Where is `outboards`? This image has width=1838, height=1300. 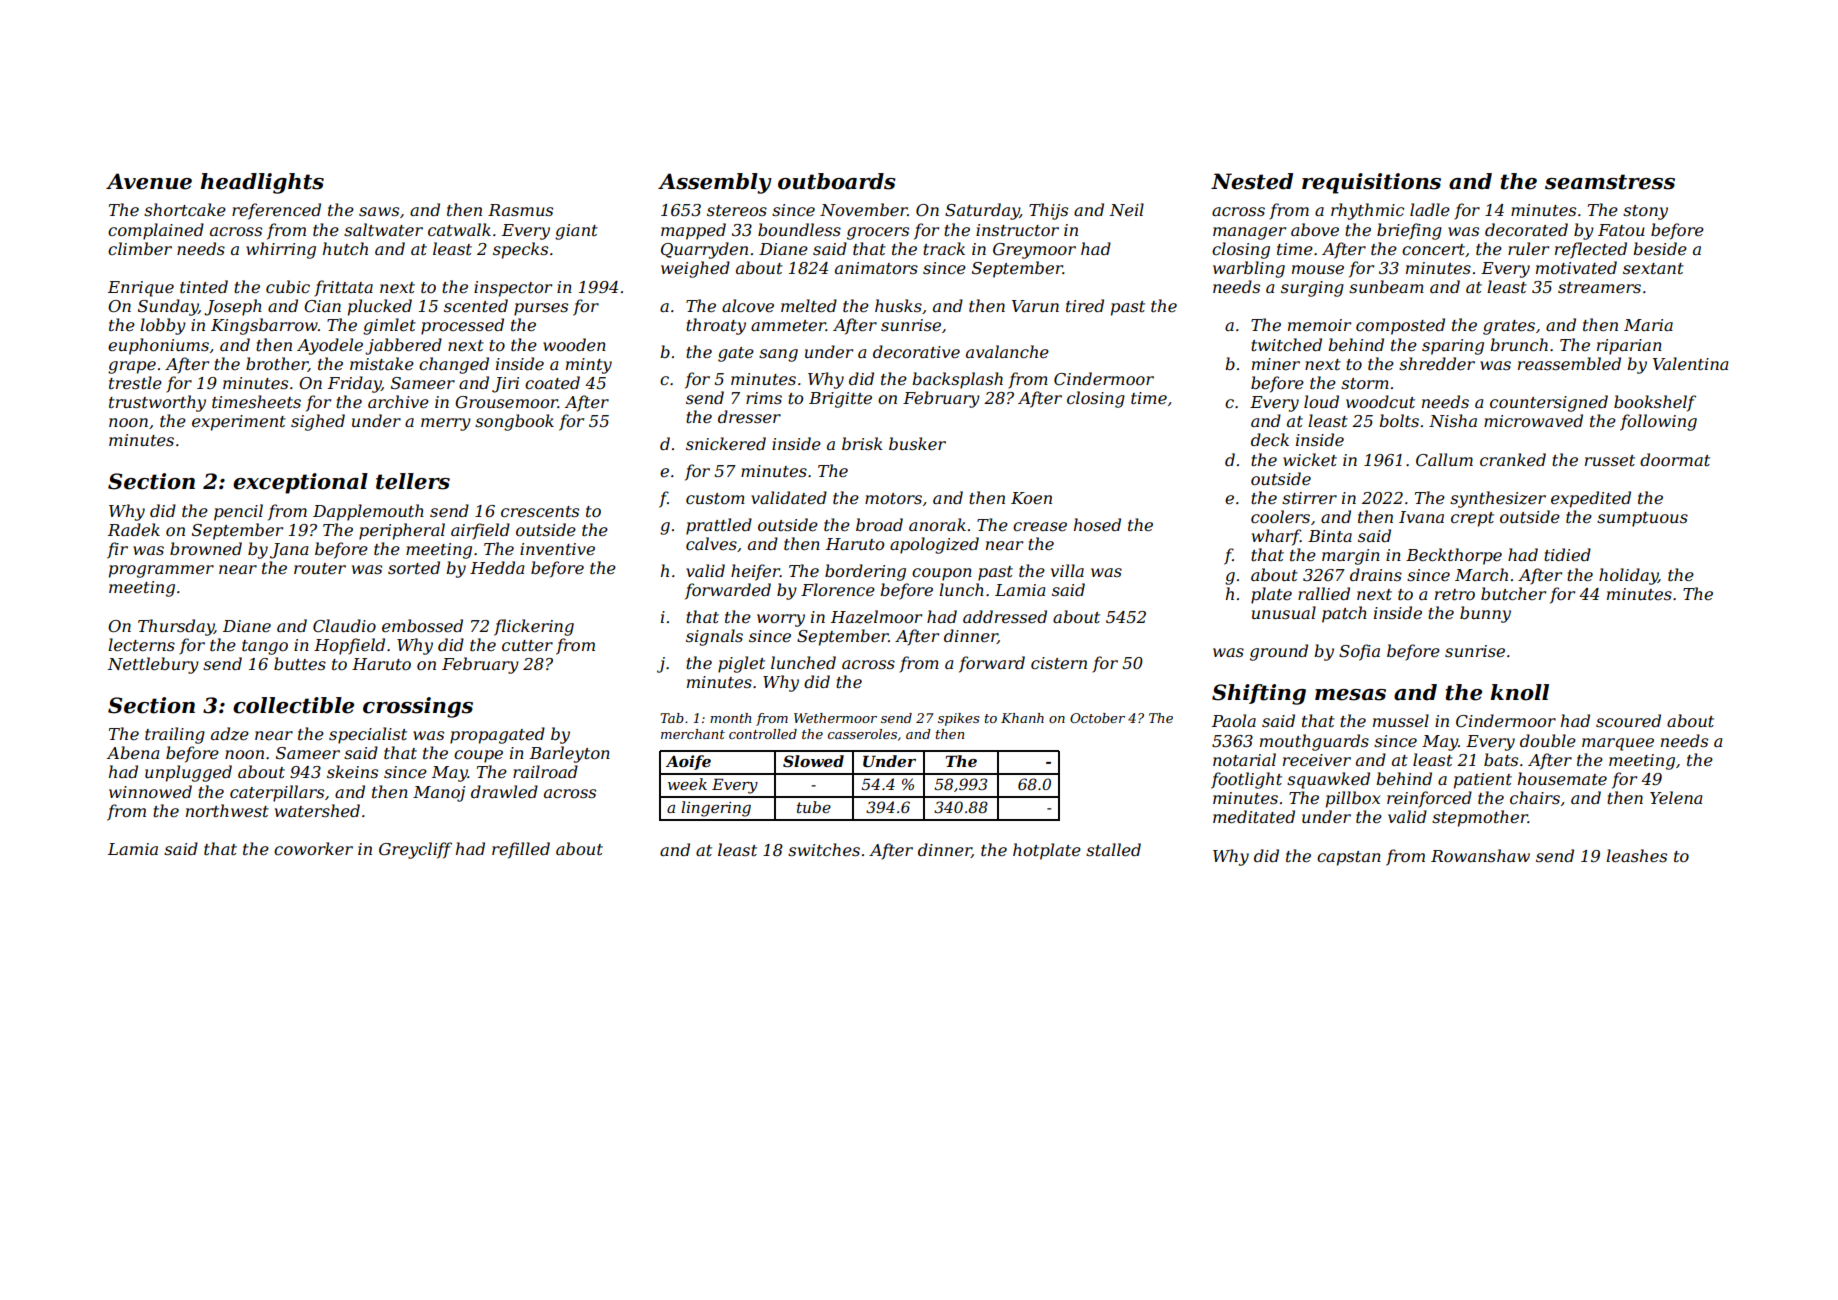 outboards is located at coordinates (837, 181).
